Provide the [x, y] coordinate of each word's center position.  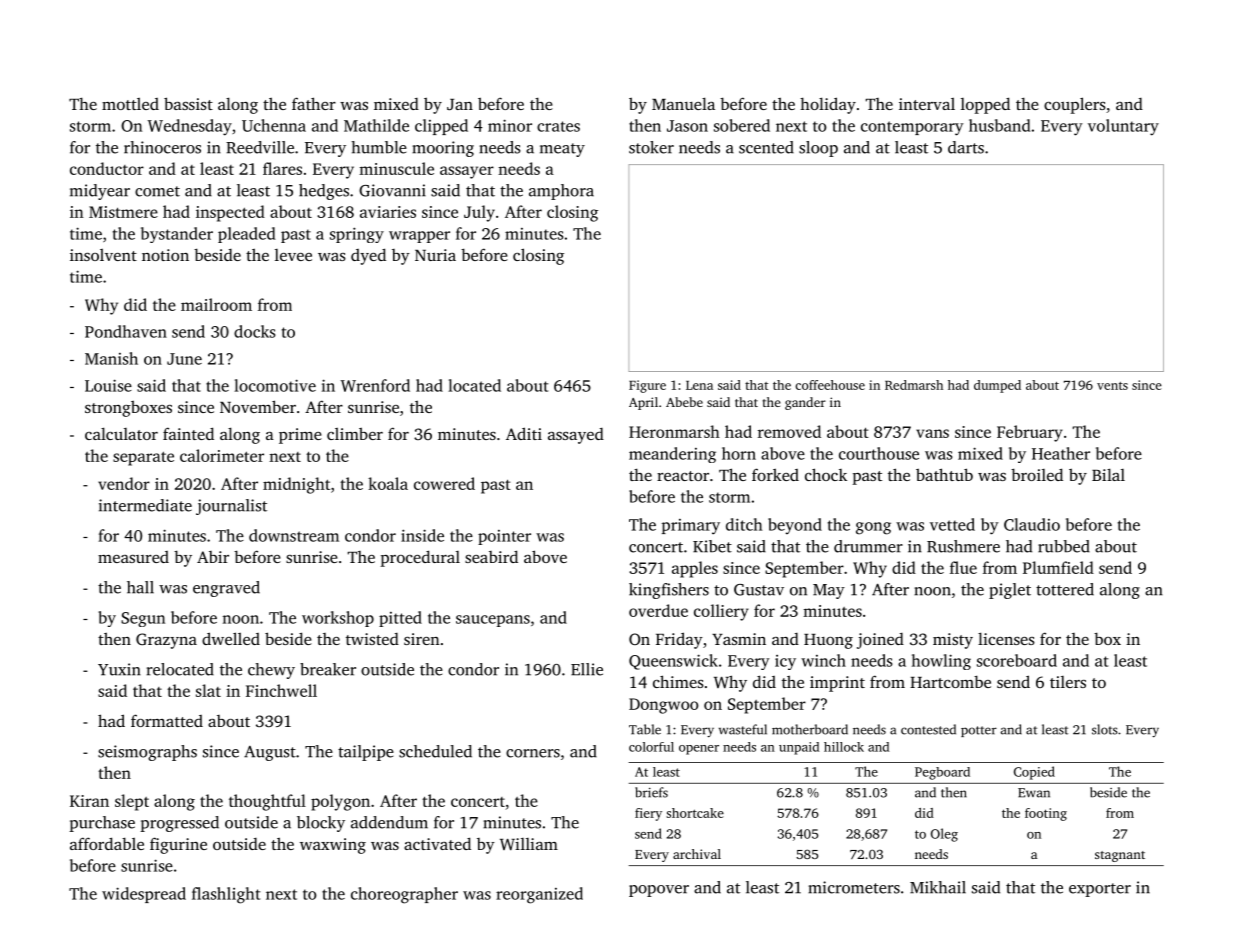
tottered [1065, 589]
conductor [107, 168]
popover [659, 891]
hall [140, 587]
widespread [144, 895]
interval [927, 104]
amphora [561, 192]
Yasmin [739, 639]
